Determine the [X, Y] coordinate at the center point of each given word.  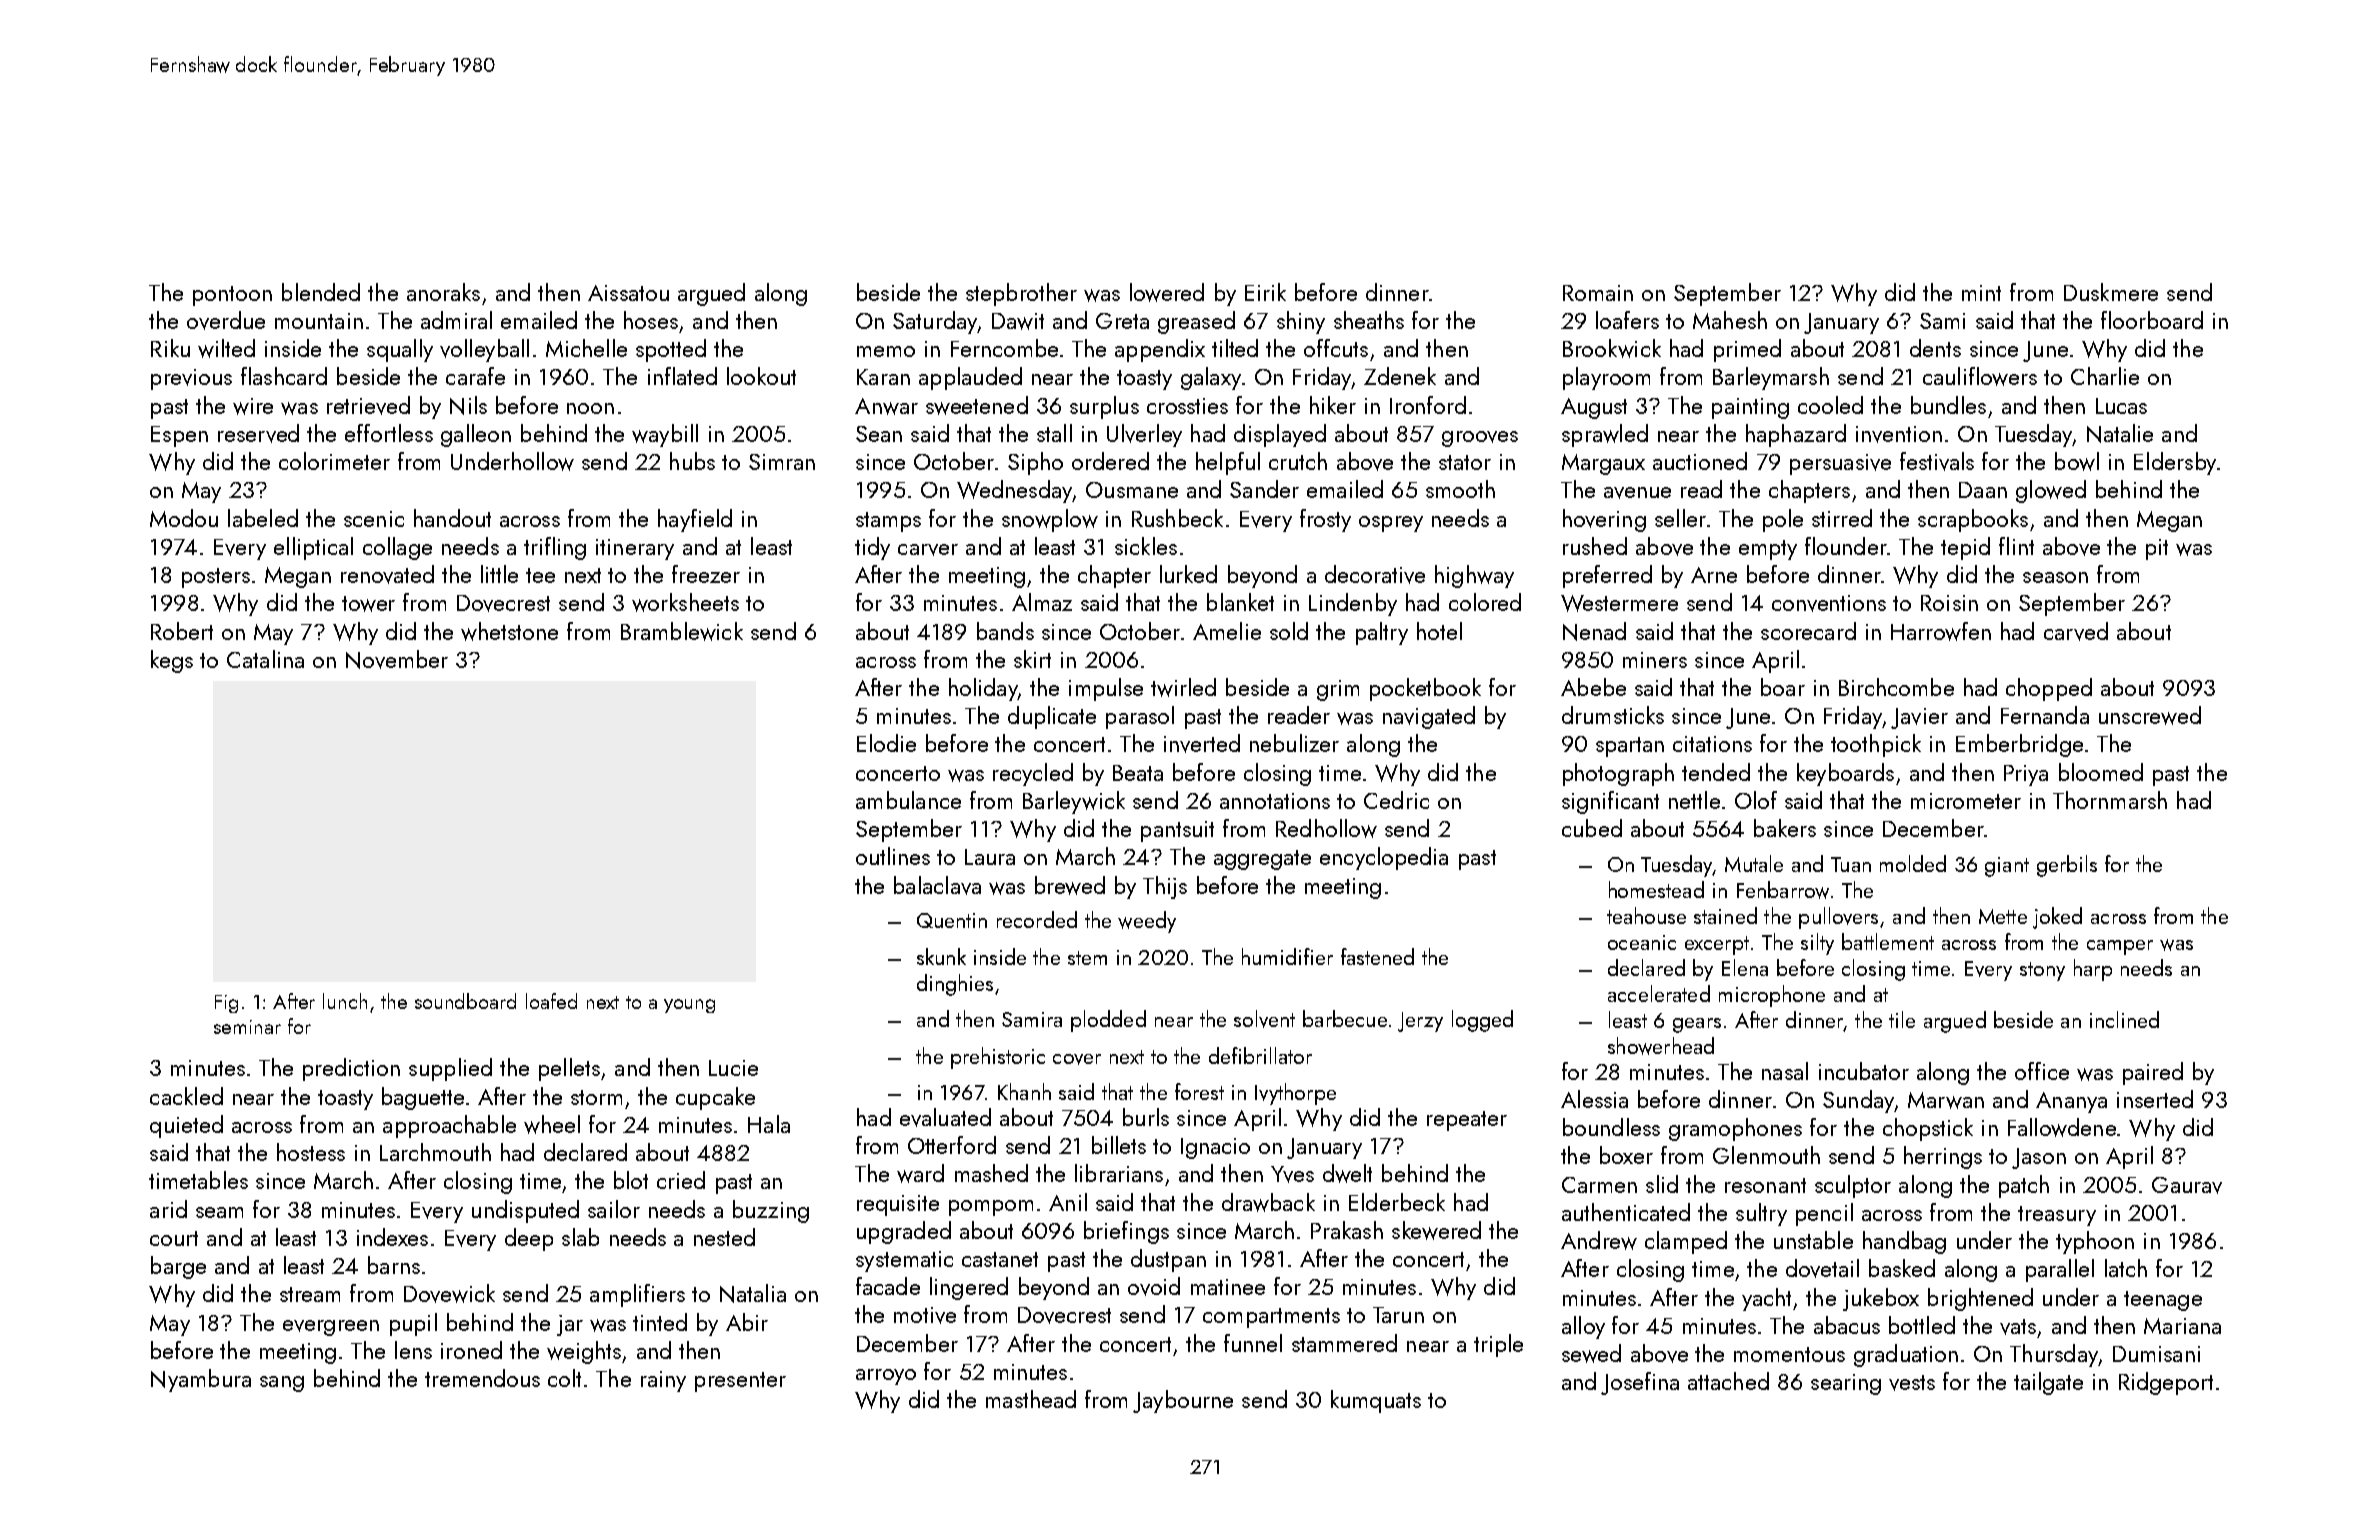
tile [1902, 1019]
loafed [551, 1001]
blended [321, 292]
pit [2157, 549]
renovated [387, 574]
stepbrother [1021, 294]
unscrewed [2150, 715]
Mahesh [1730, 320]
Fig [226, 1004]
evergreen [331, 1328]
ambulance [908, 800]
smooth [1460, 489]
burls [1146, 1117]
